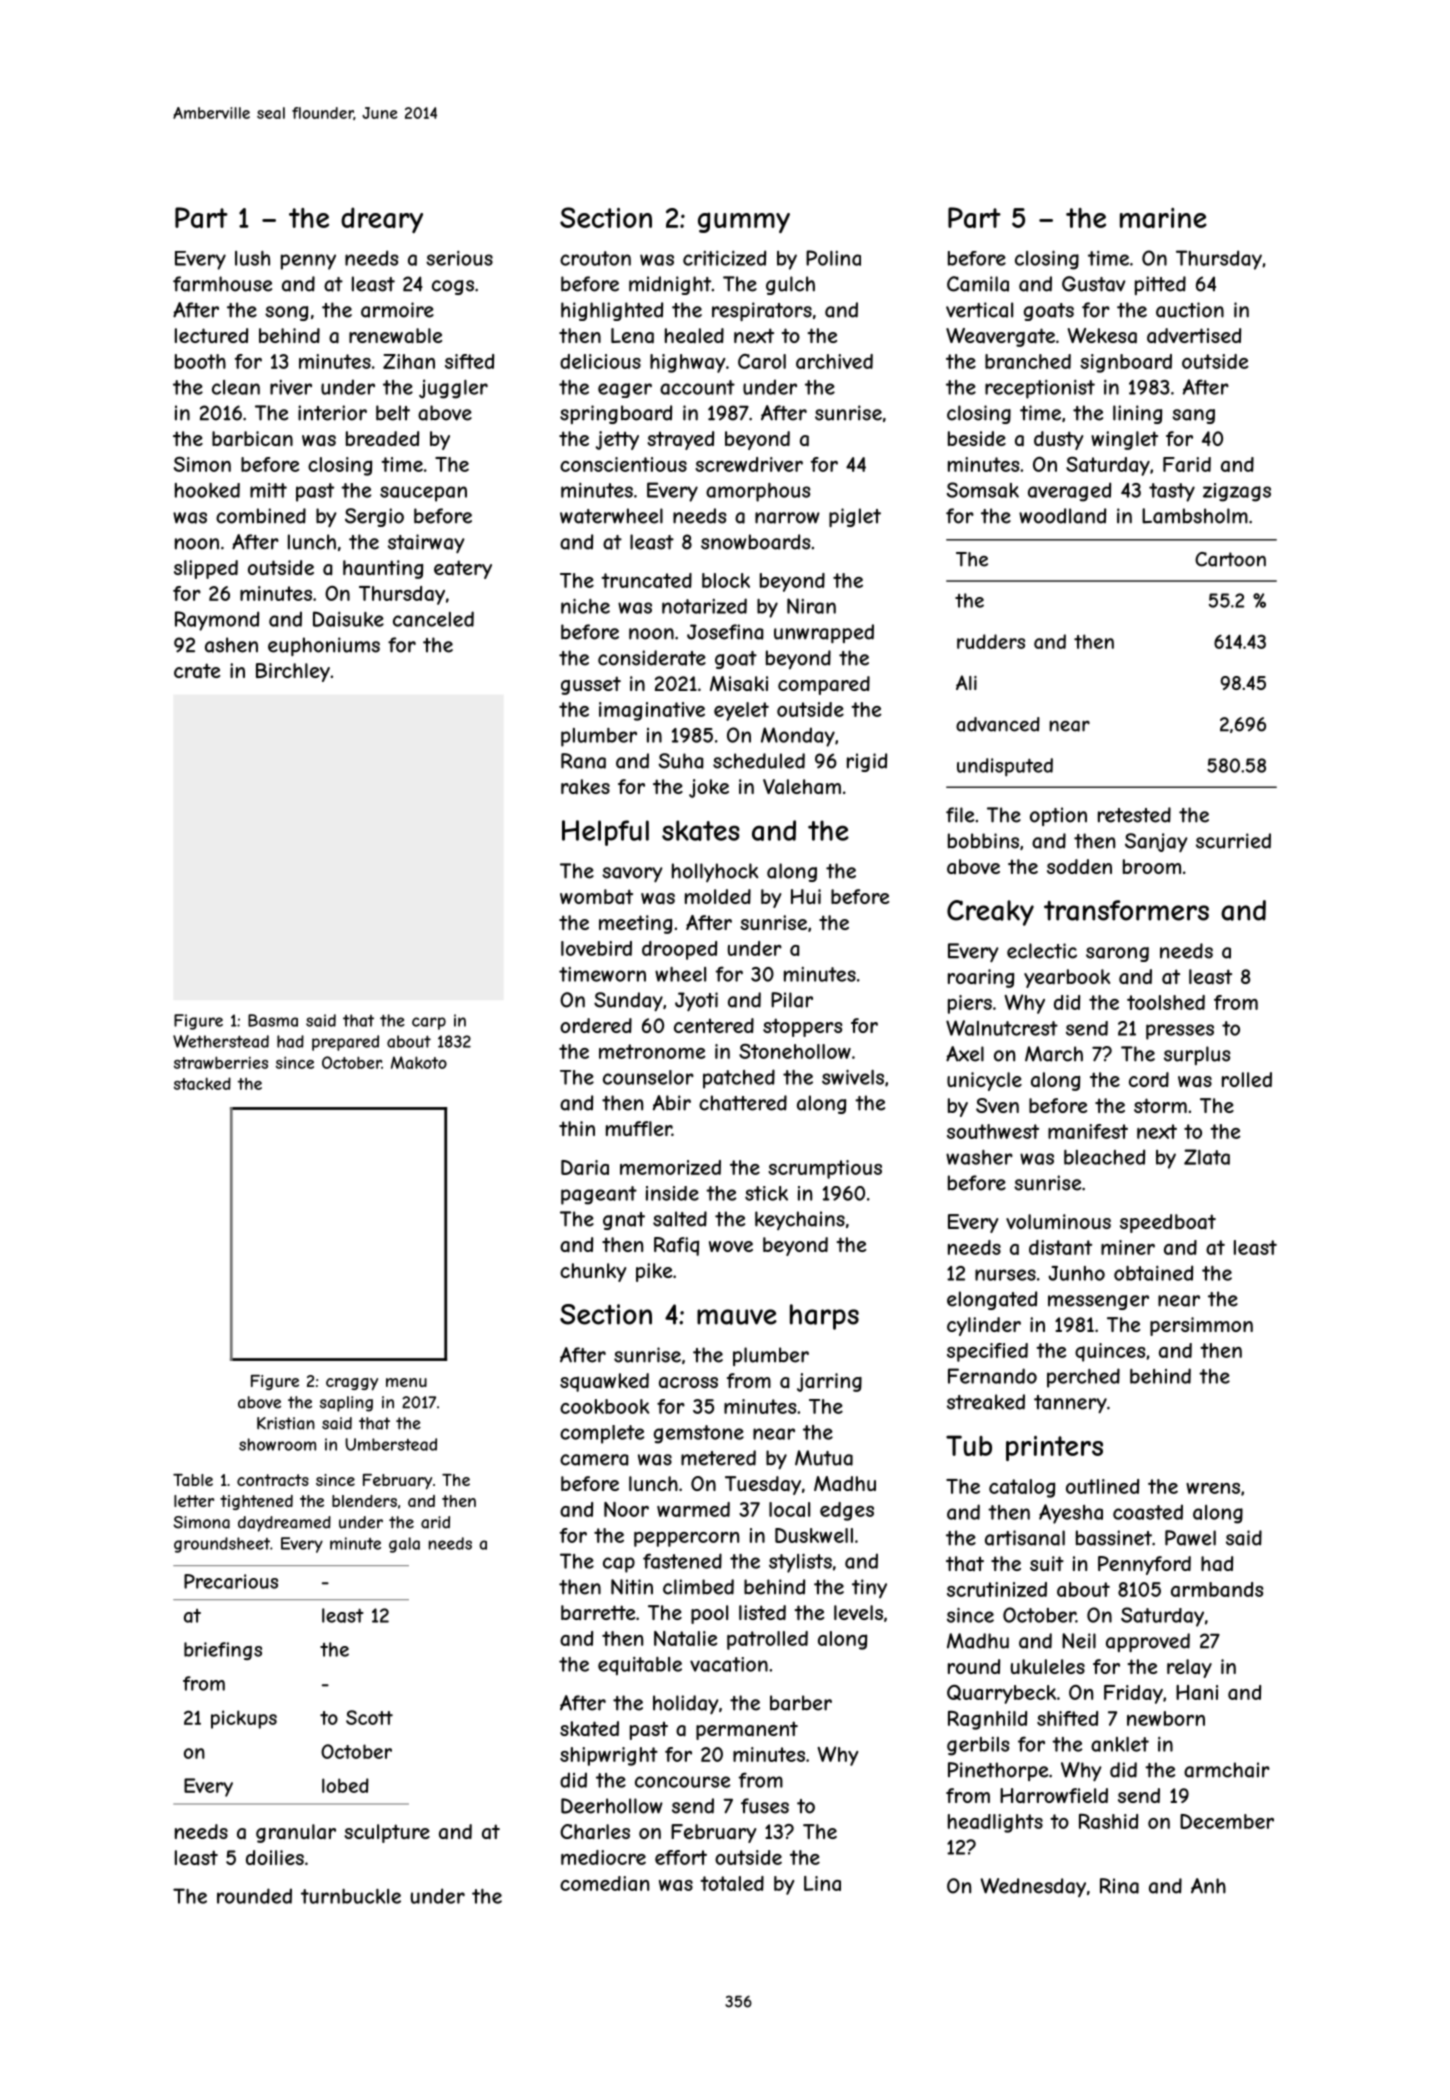  Describe the element at coordinates (652, 658) in the screenshot. I see `considerate` at that location.
